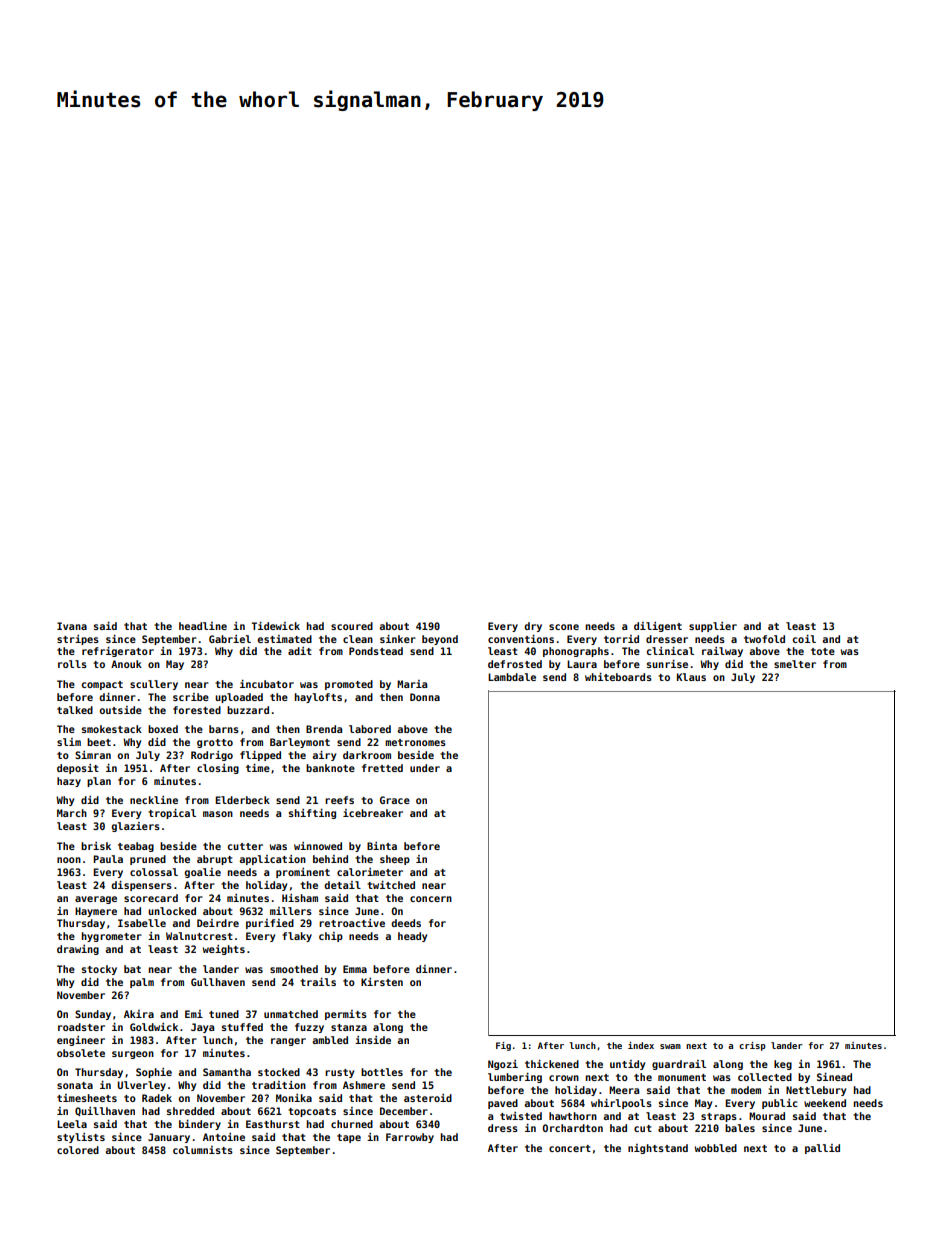 The height and width of the screenshot is (1233, 952). Describe the element at coordinates (133, 1055) in the screenshot. I see `surgeon` at that location.
